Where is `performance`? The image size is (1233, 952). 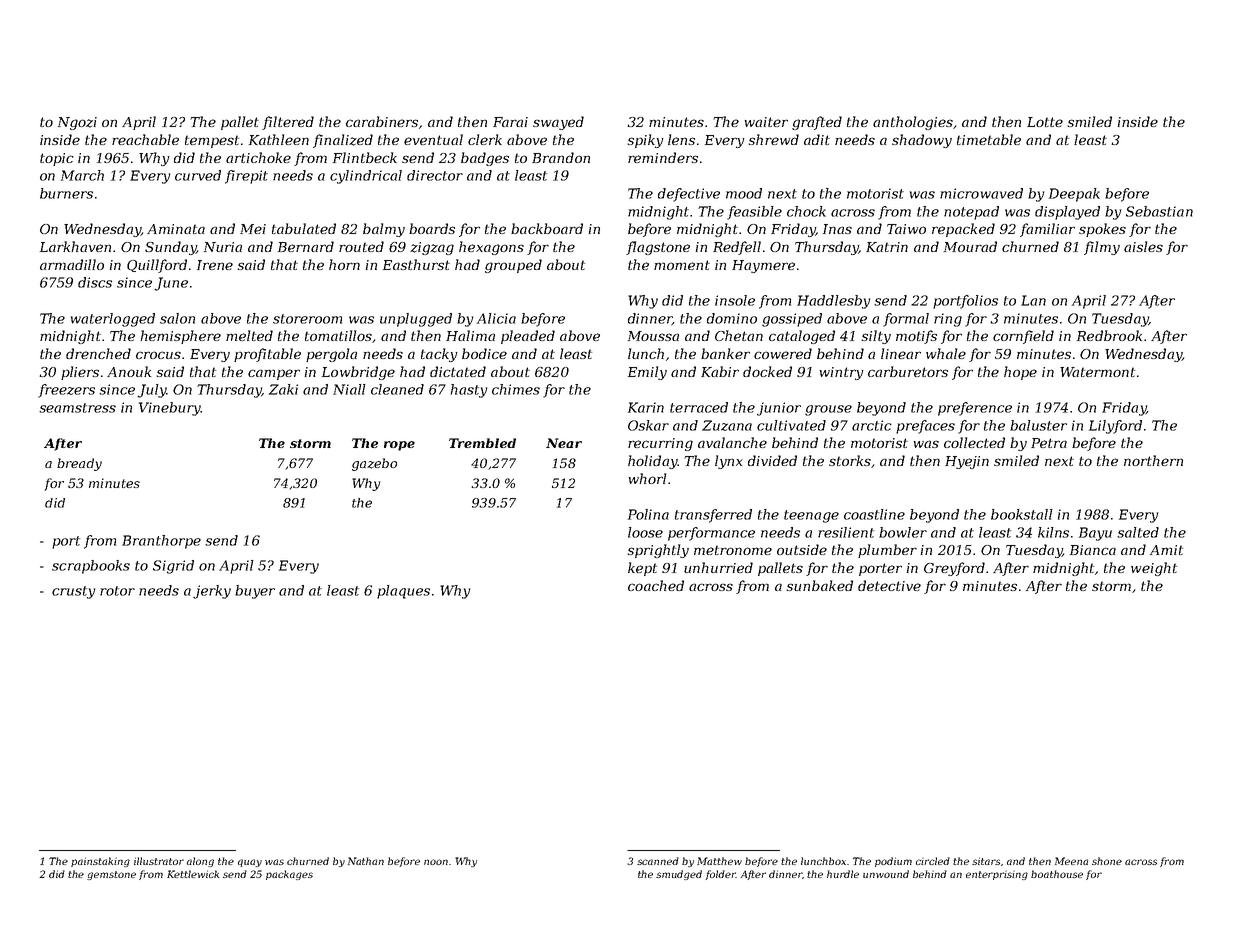
performance is located at coordinates (711, 534).
